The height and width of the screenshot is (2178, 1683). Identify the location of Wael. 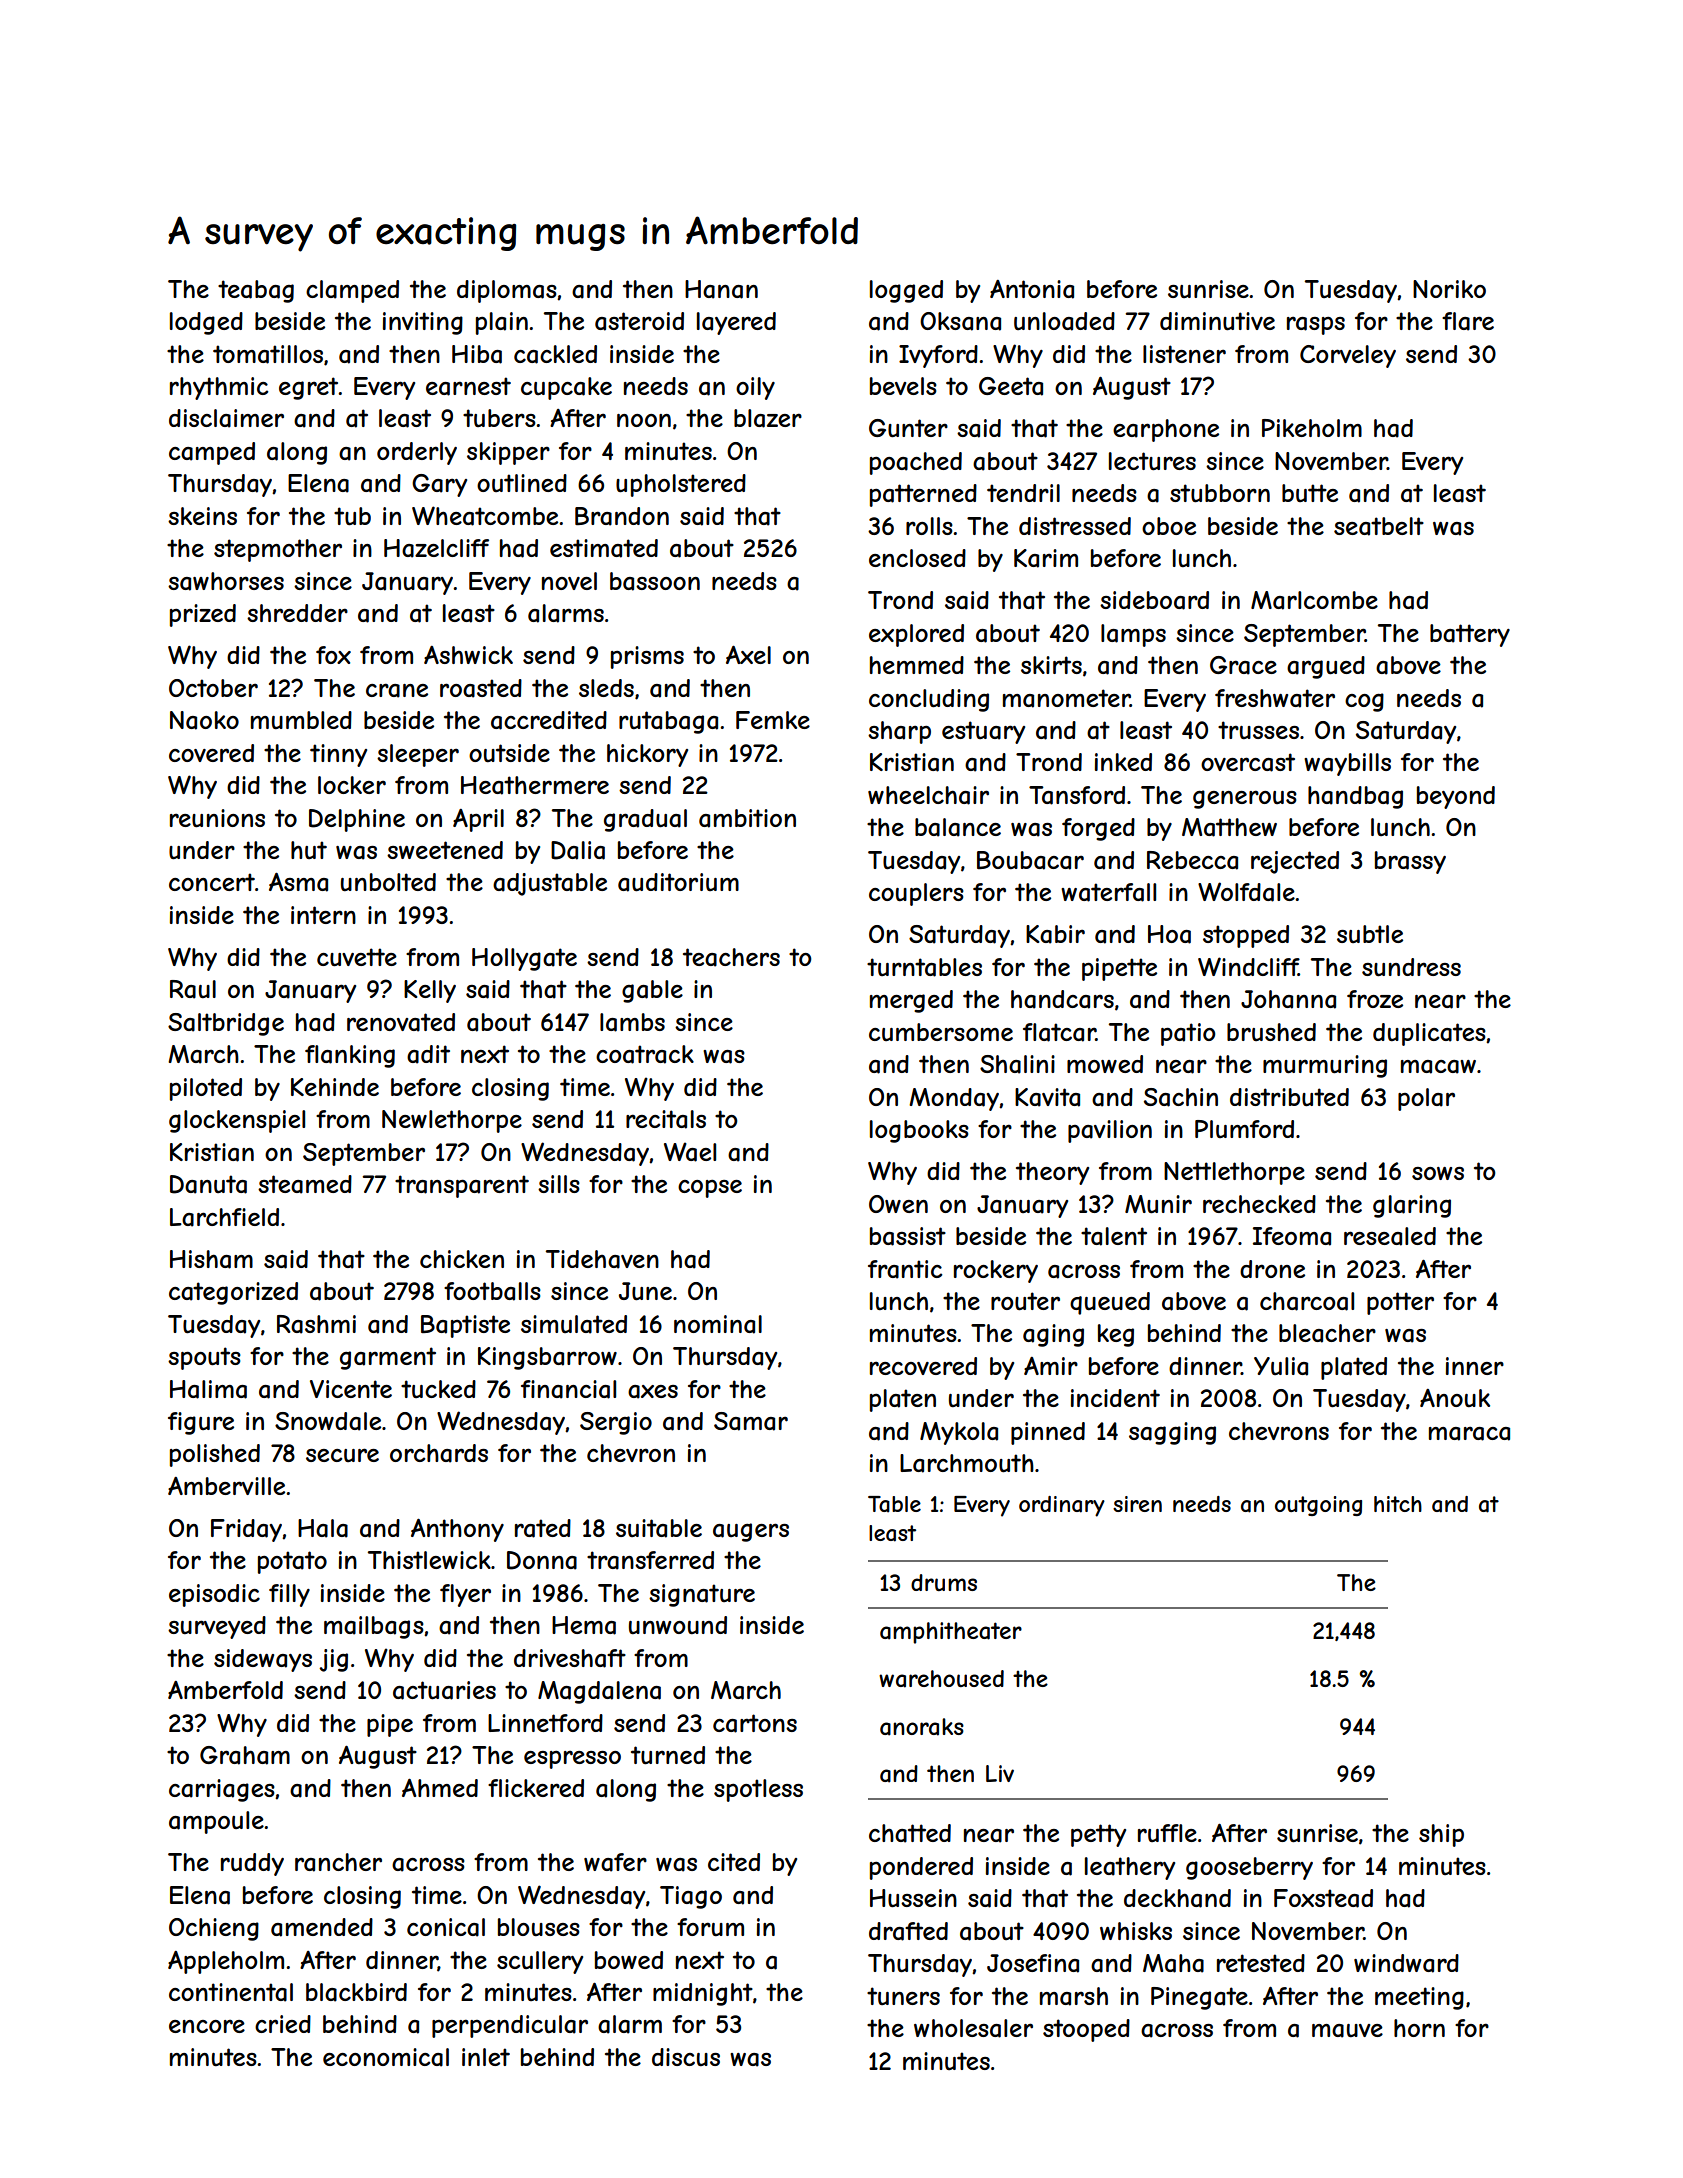
(690, 1152).
